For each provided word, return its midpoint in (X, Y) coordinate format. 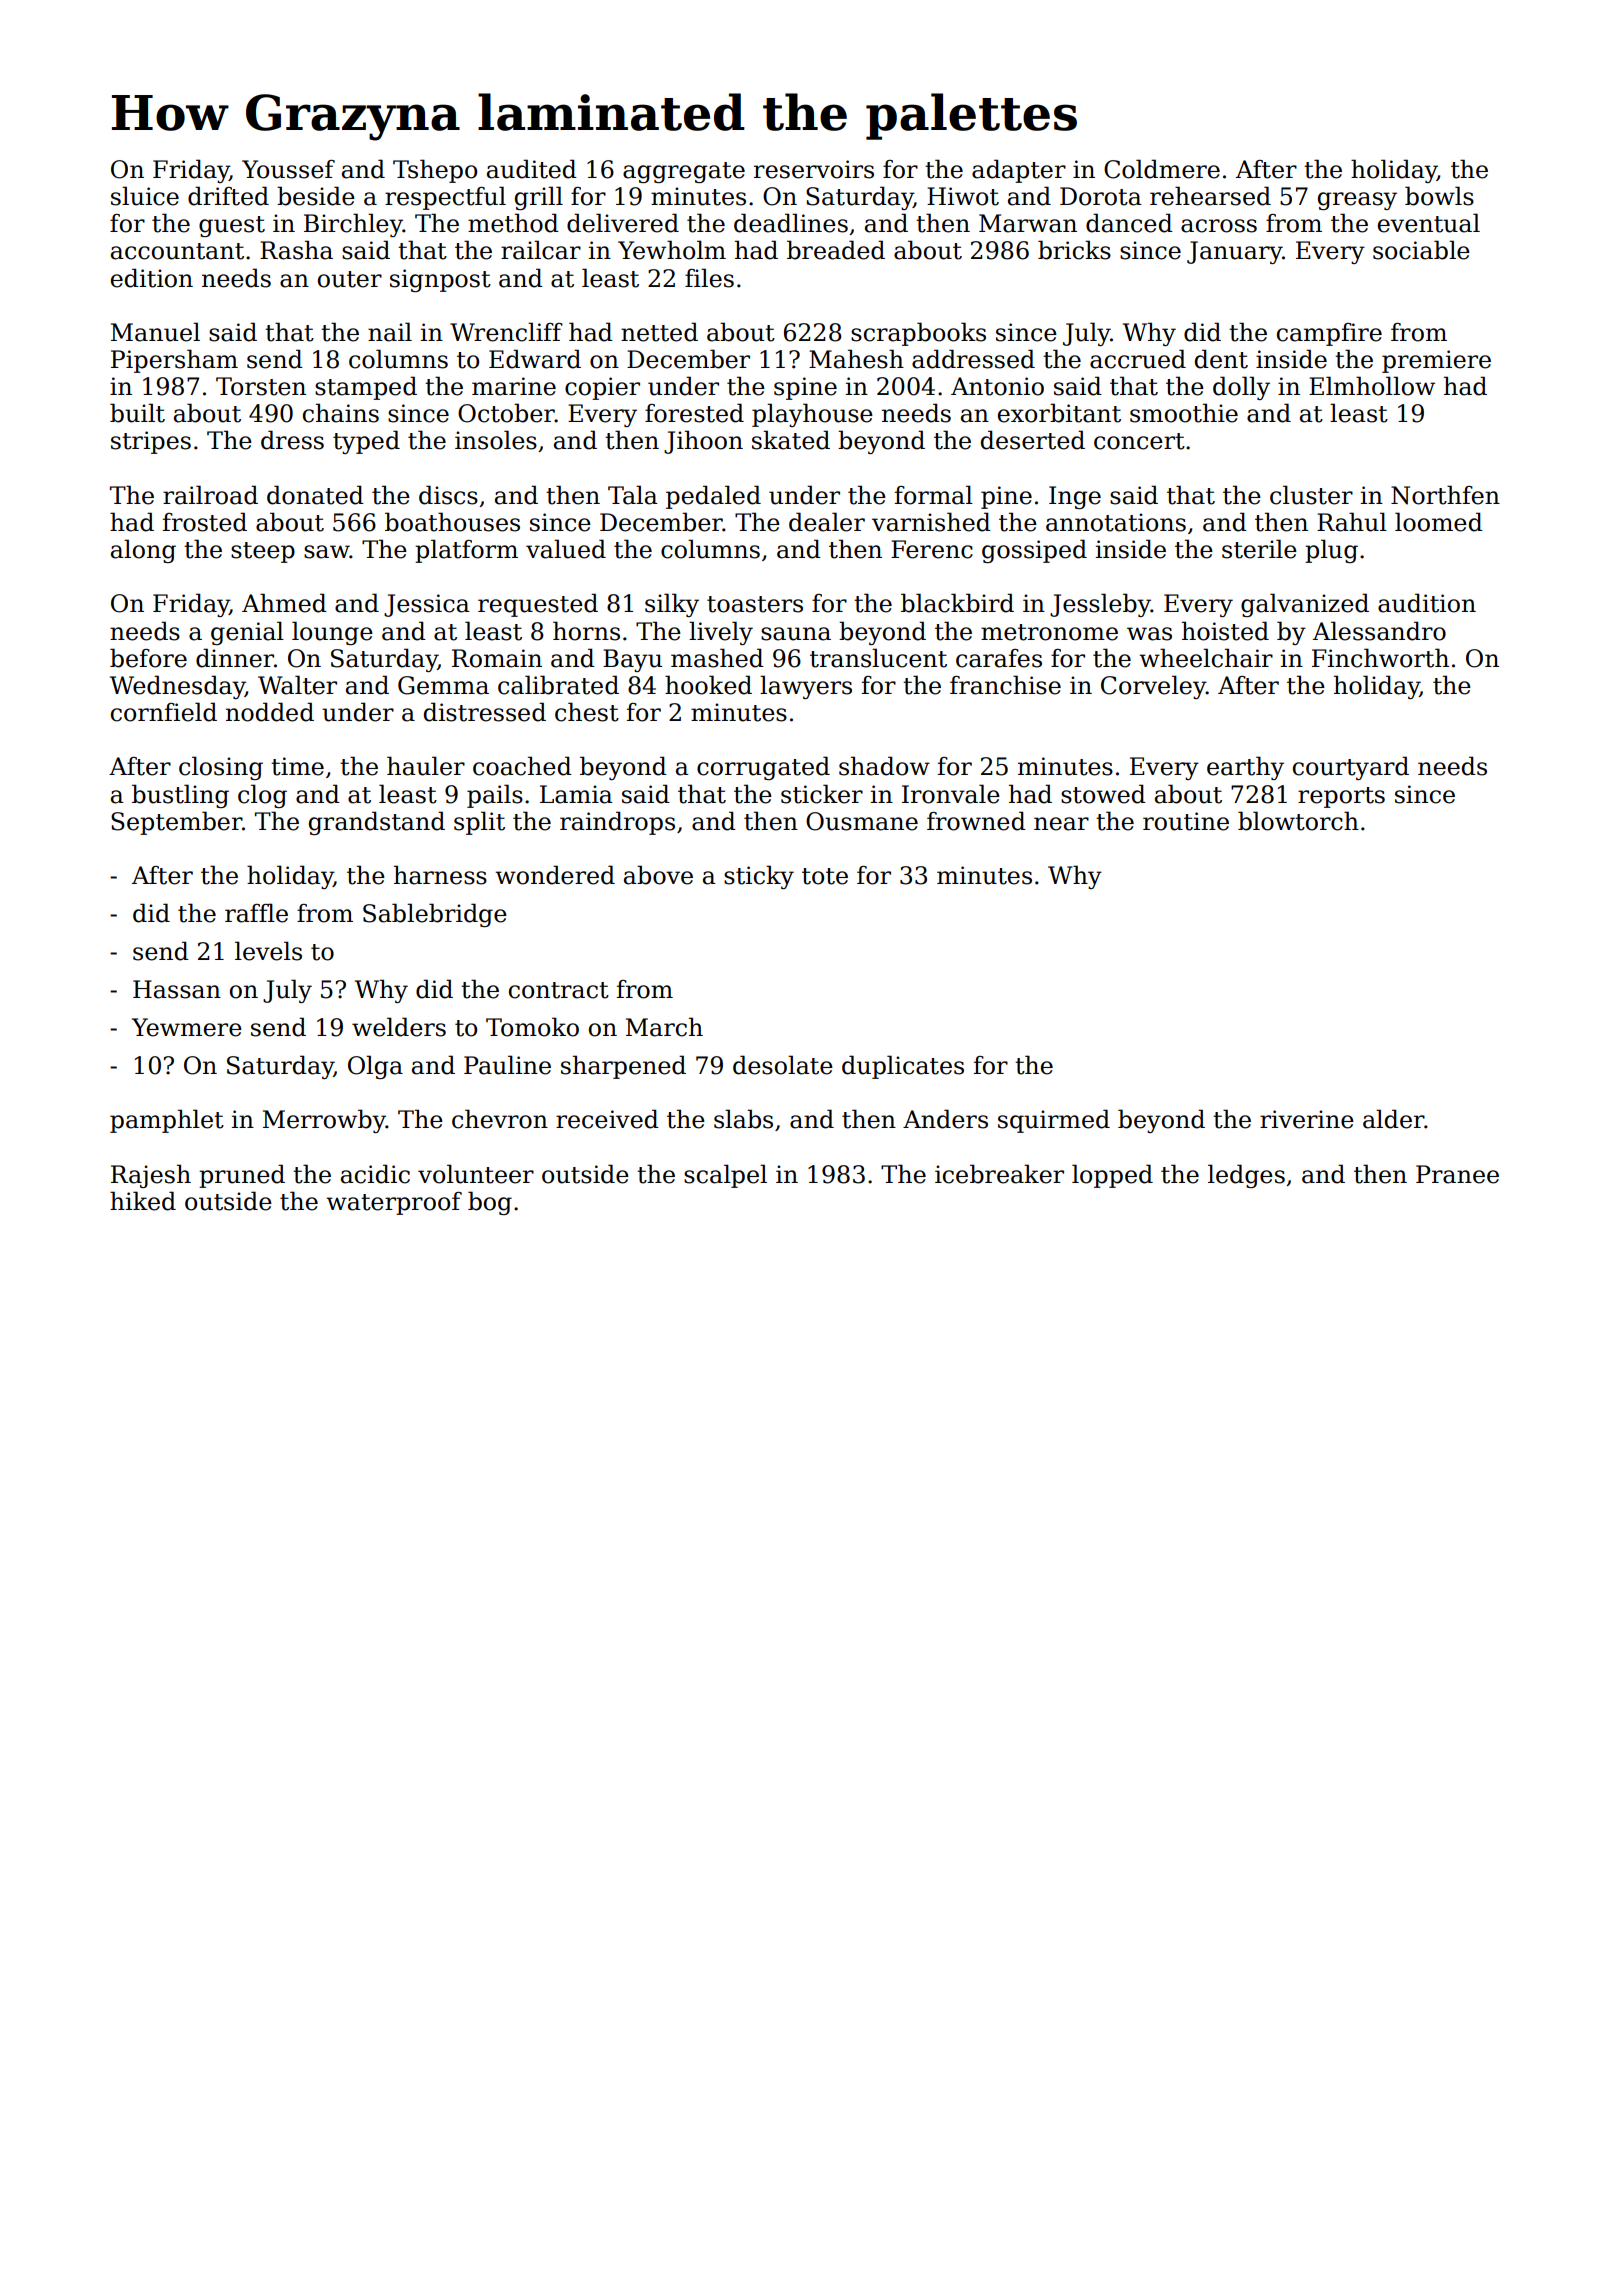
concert (1139, 441)
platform (466, 551)
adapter (1019, 171)
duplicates (903, 1067)
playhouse (812, 415)
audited (532, 169)
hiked (143, 1201)
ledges (1246, 1176)
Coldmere (1162, 169)
